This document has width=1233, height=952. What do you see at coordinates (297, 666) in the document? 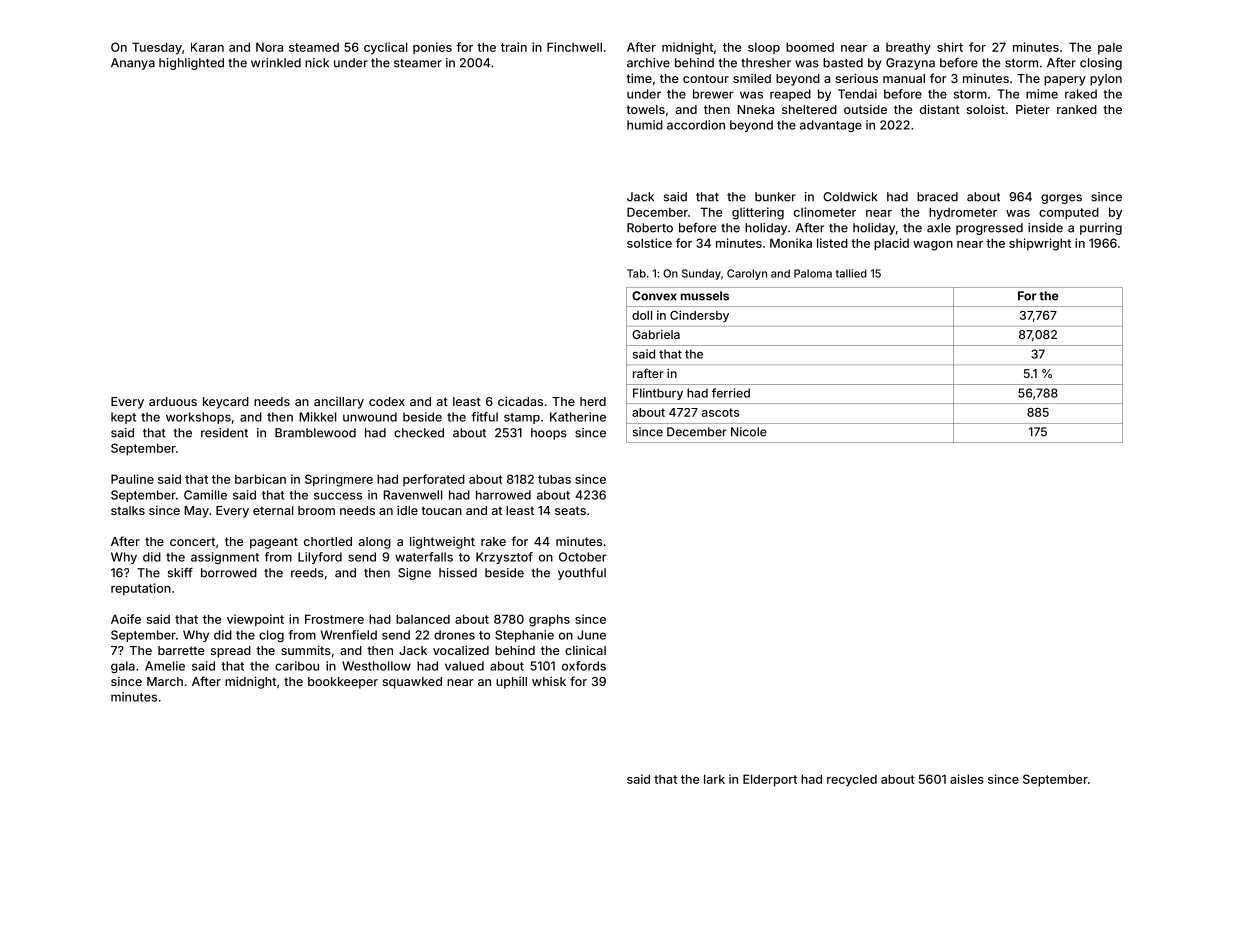
I see `caribou` at bounding box center [297, 666].
